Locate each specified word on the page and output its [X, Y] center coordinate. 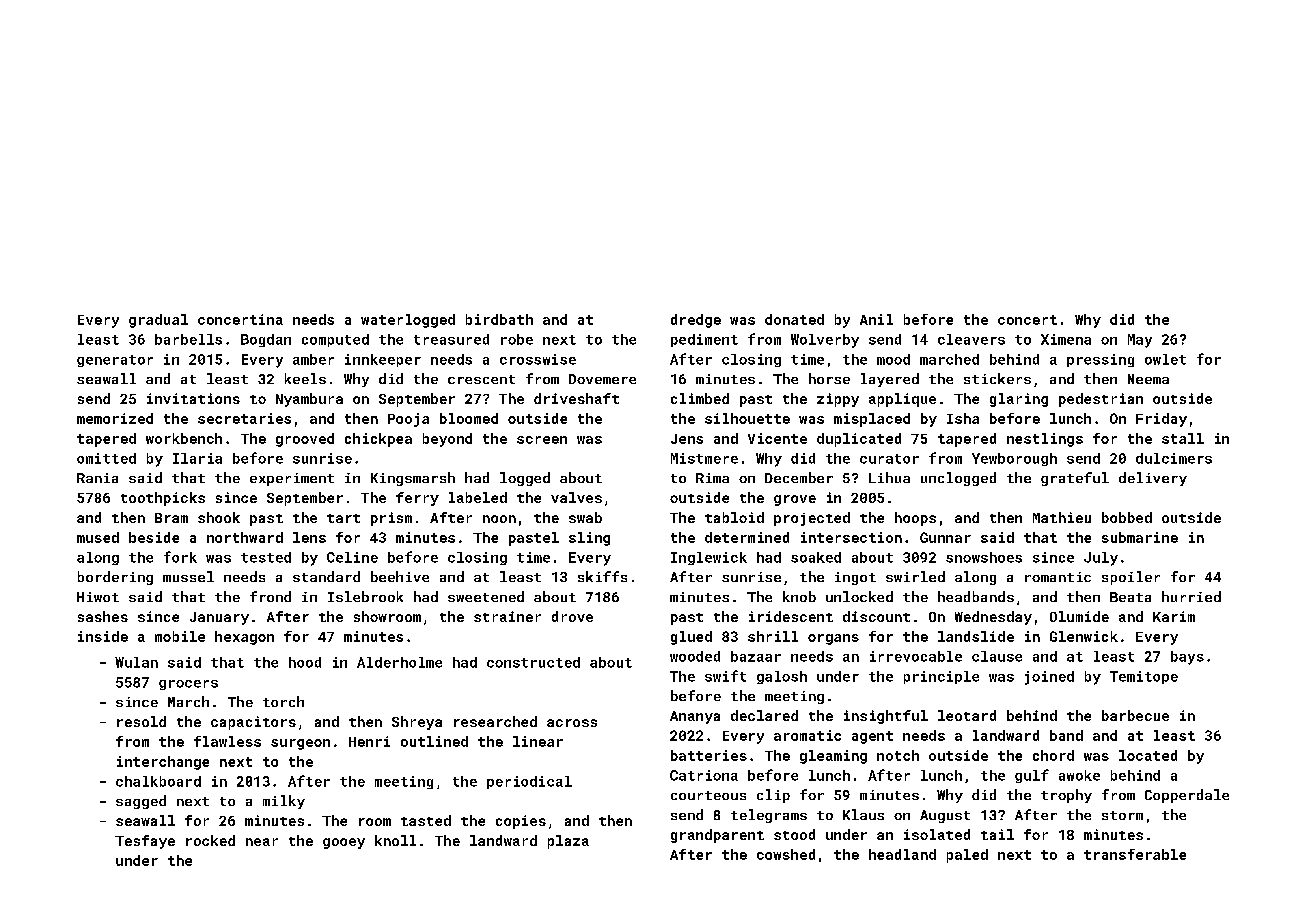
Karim [1174, 616]
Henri [369, 741]
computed [335, 340]
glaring [1019, 400]
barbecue [1135, 715]
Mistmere [704, 458]
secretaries [244, 418]
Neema [1148, 379]
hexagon [244, 638]
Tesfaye [145, 842]
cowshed [786, 854]
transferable [1135, 854]
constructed [533, 662]
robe [517, 339]
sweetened [486, 596]
